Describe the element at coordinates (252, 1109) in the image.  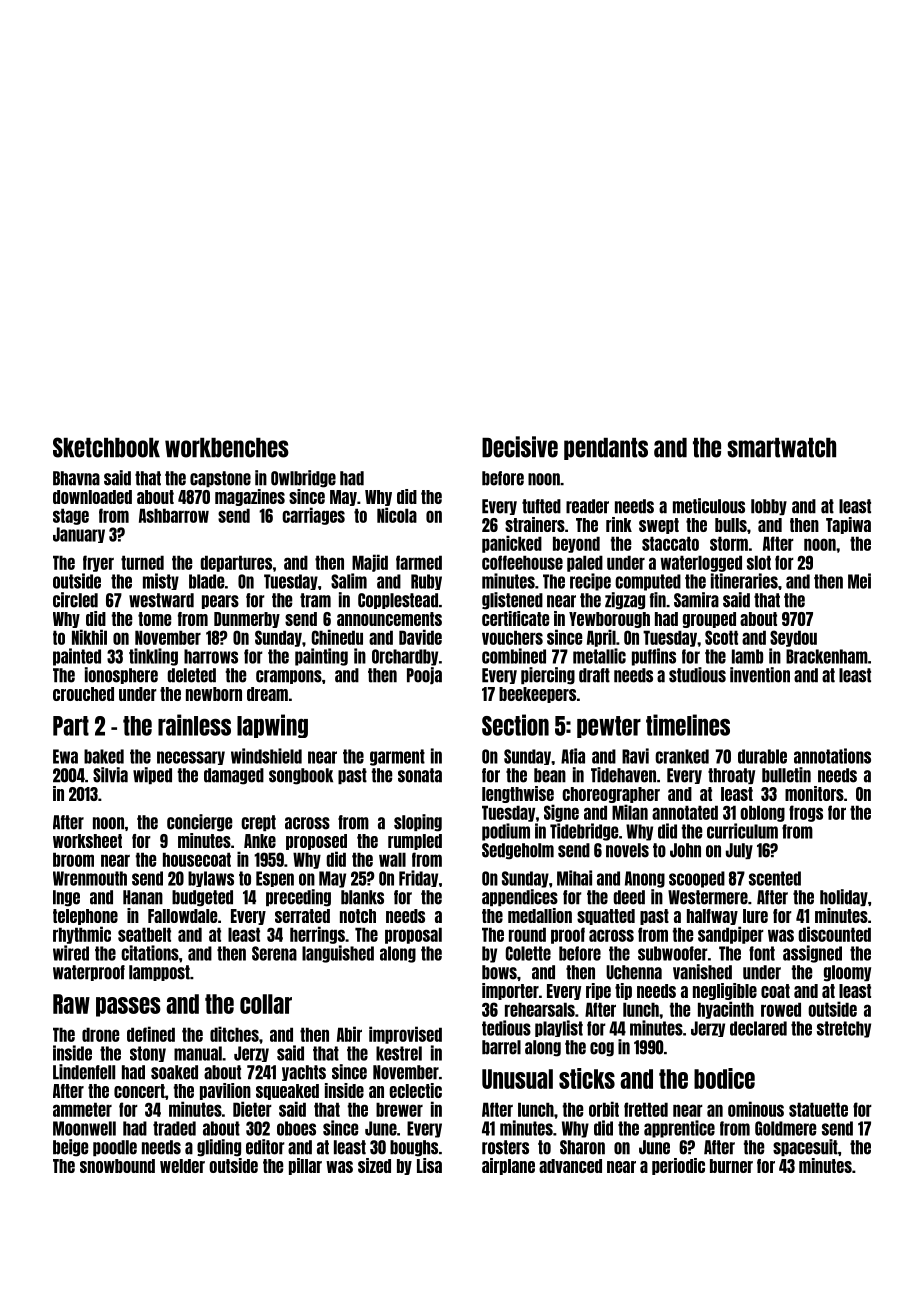
I see `Dieter` at that location.
